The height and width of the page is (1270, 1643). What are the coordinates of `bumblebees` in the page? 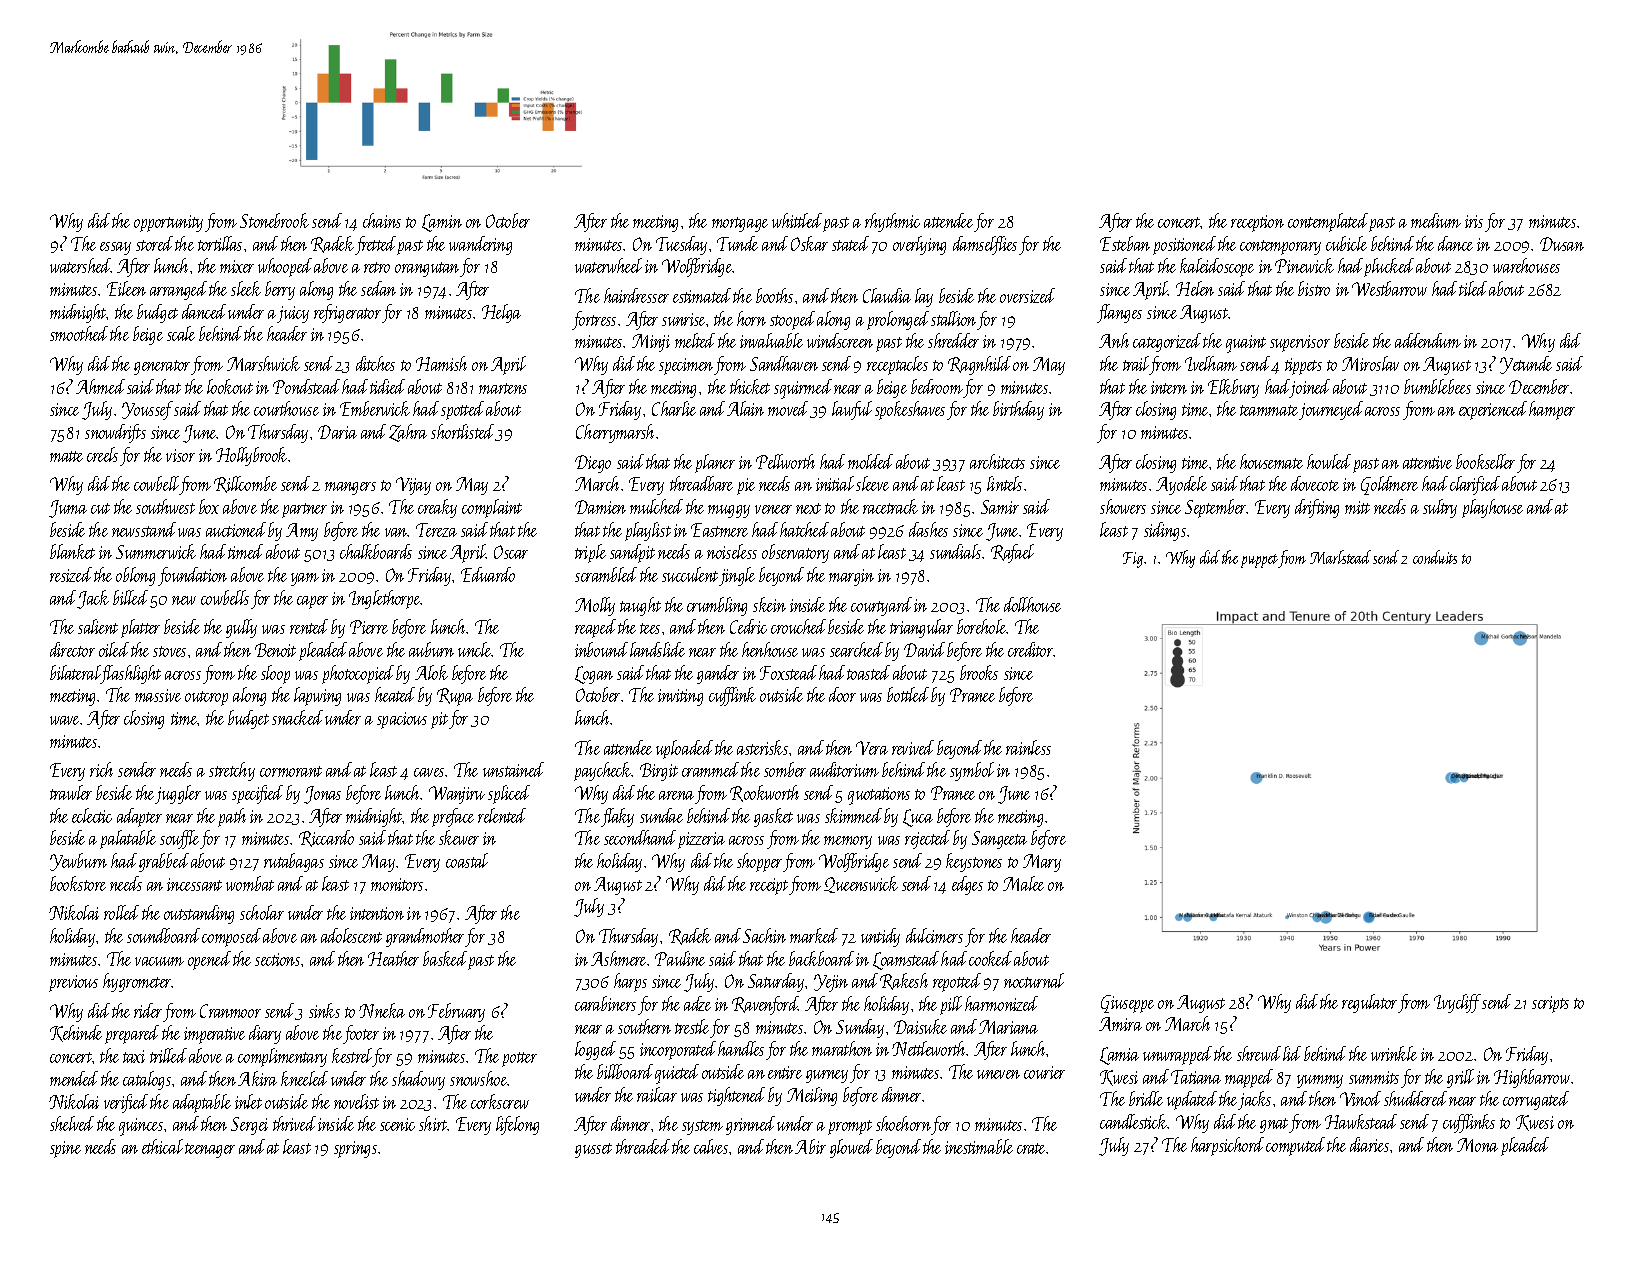 It's located at (1437, 386).
